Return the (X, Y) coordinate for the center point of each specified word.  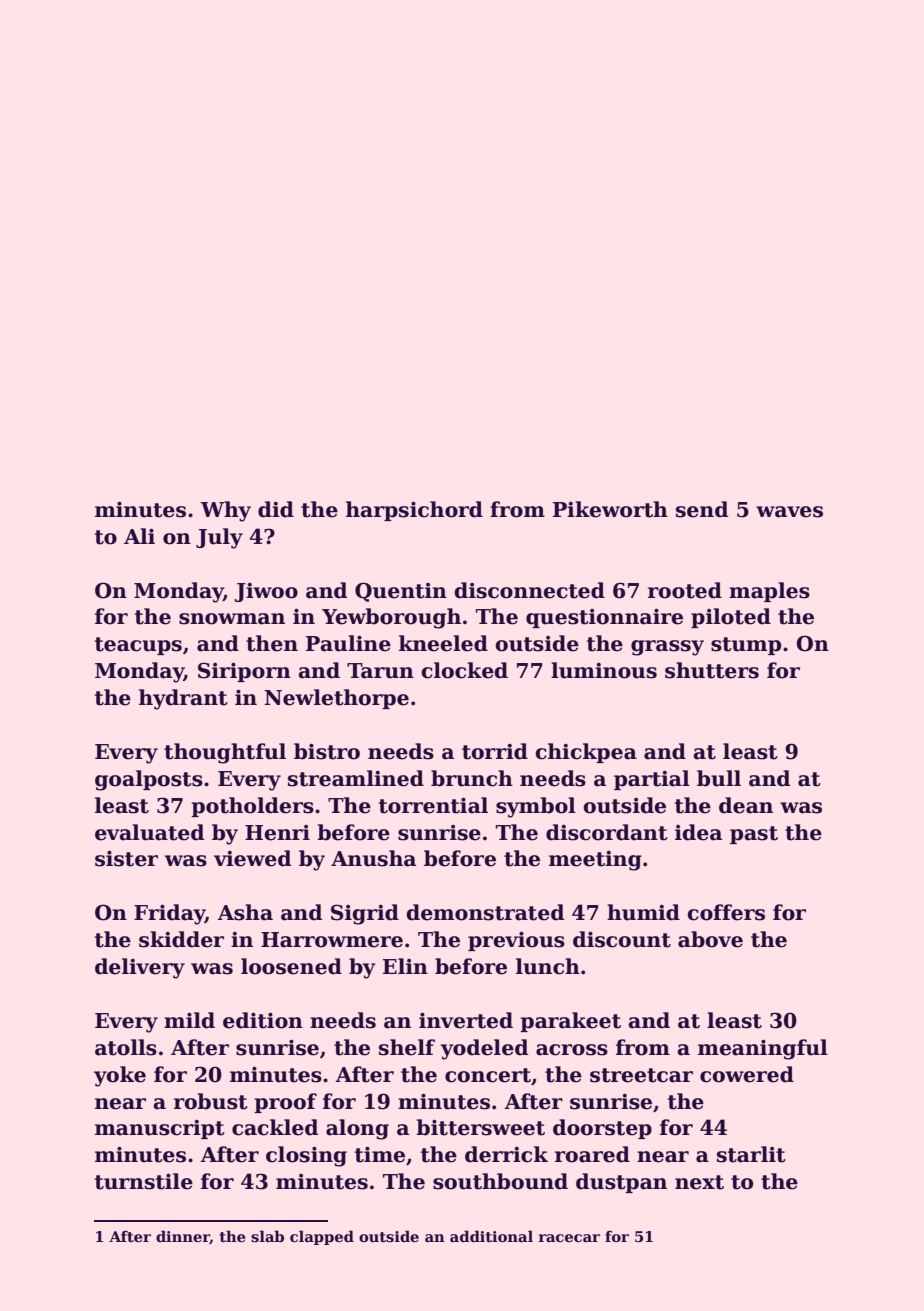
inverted (466, 1020)
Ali (139, 536)
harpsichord (414, 511)
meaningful (763, 1049)
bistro (327, 751)
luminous (604, 670)
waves (789, 512)
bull (719, 778)
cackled (275, 1127)
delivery (140, 968)
